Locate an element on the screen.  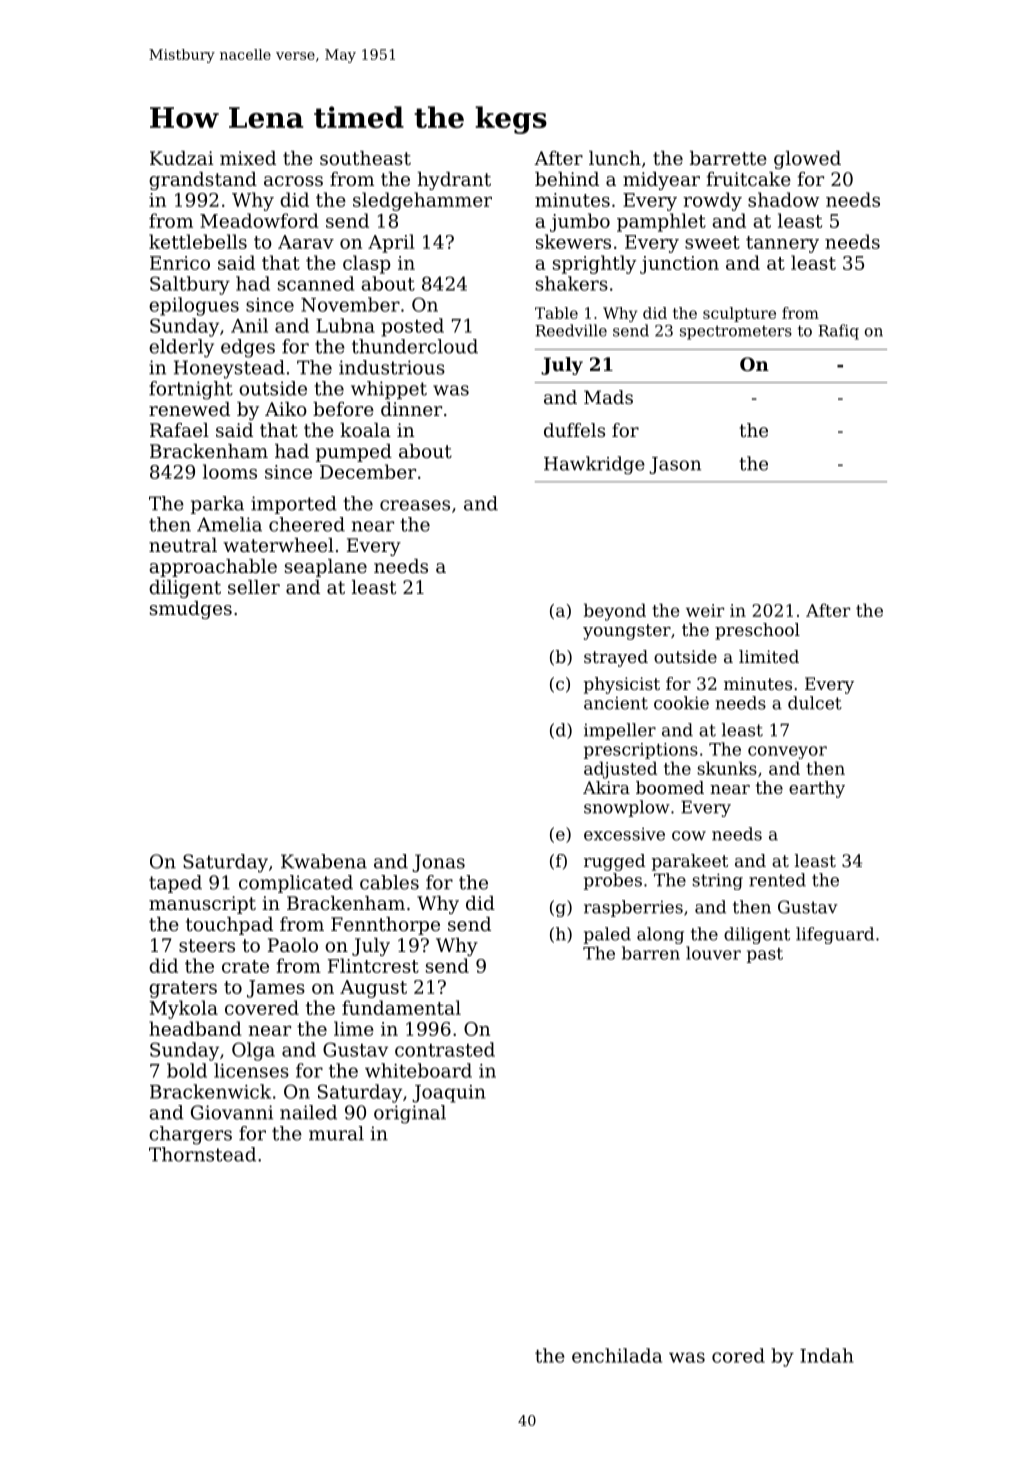
Thornstead is located at coordinates (202, 1154).
